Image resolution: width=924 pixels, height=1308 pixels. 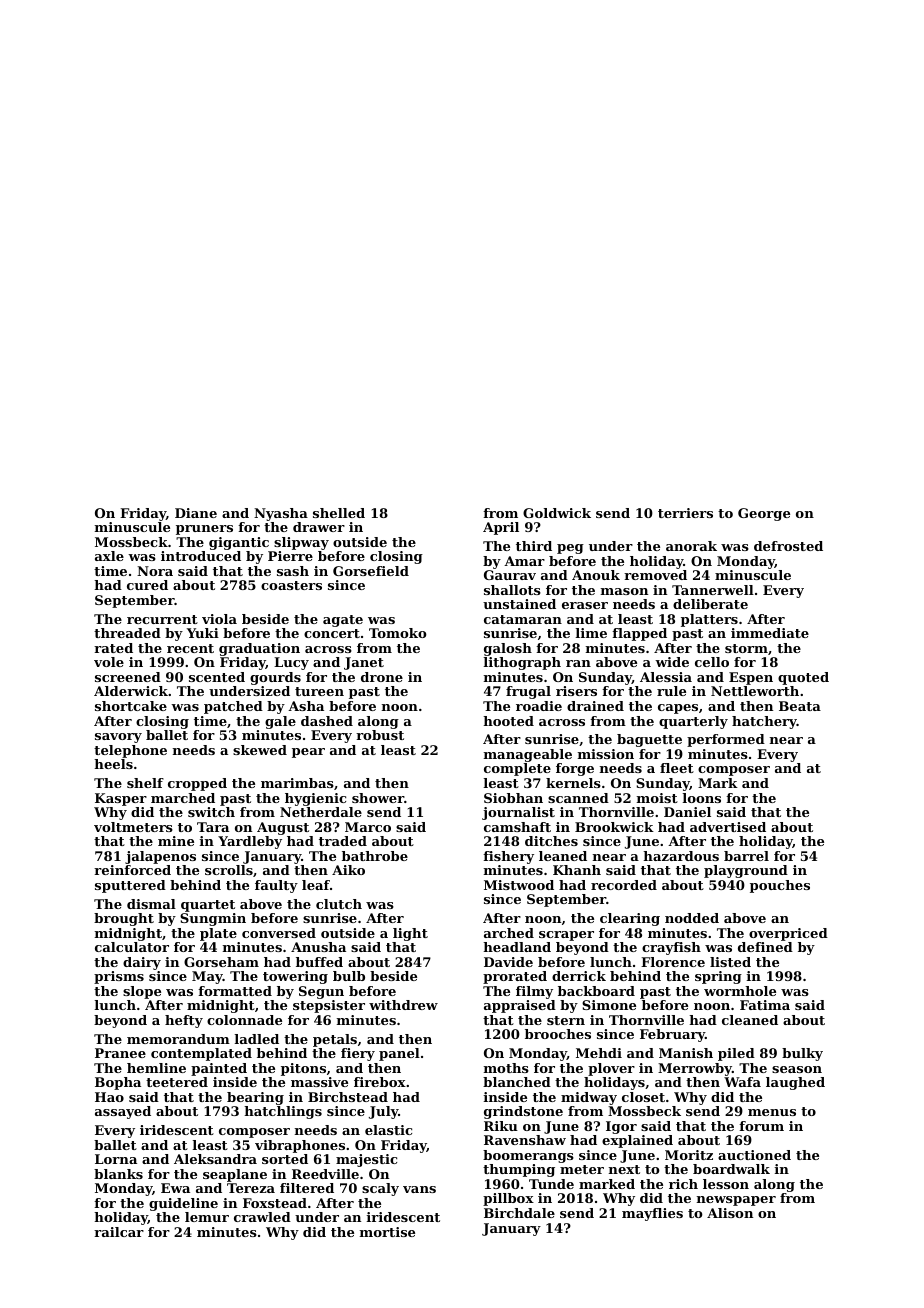 What do you see at coordinates (380, 1189) in the screenshot?
I see `scaly` at bounding box center [380, 1189].
